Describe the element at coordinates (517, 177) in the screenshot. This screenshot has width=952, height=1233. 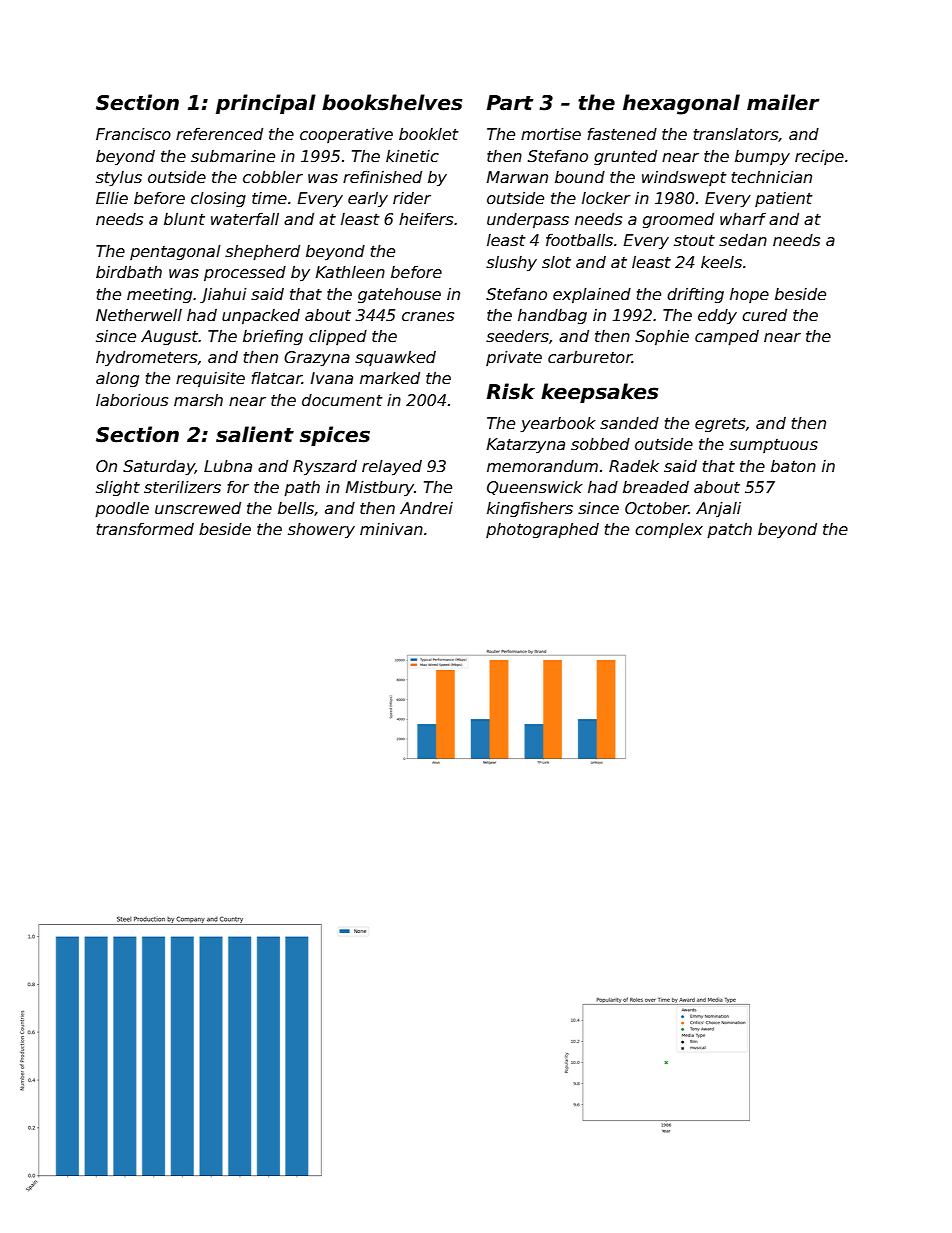
I see `Marwan` at that location.
